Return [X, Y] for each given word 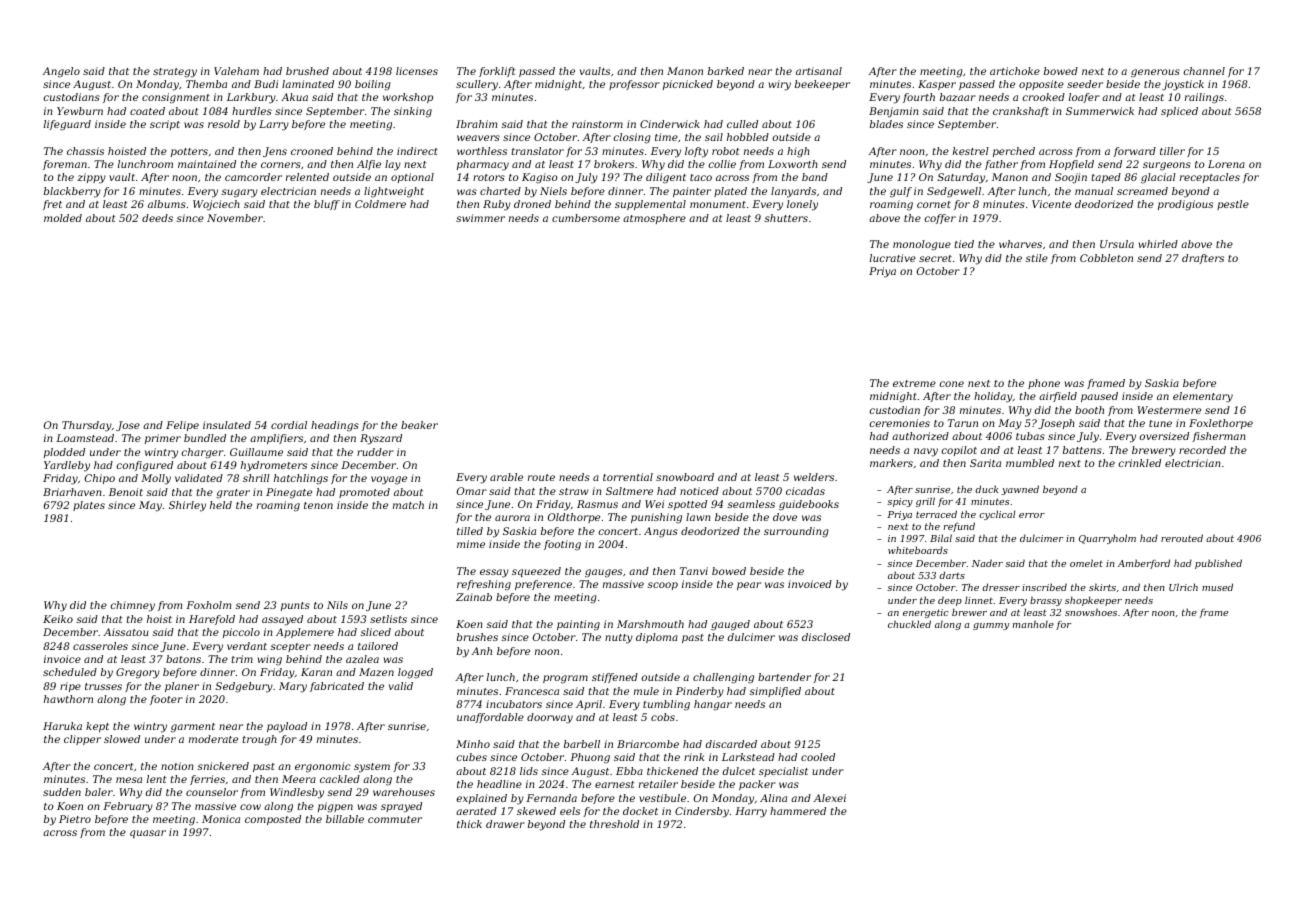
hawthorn [68, 699]
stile [1036, 258]
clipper [82, 740]
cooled [818, 757]
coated [147, 111]
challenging [723, 678]
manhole [1033, 624]
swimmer [480, 218]
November [235, 218]
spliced [1179, 112]
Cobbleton [1106, 258]
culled [742, 124]
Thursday [87, 426]
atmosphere [654, 219]
